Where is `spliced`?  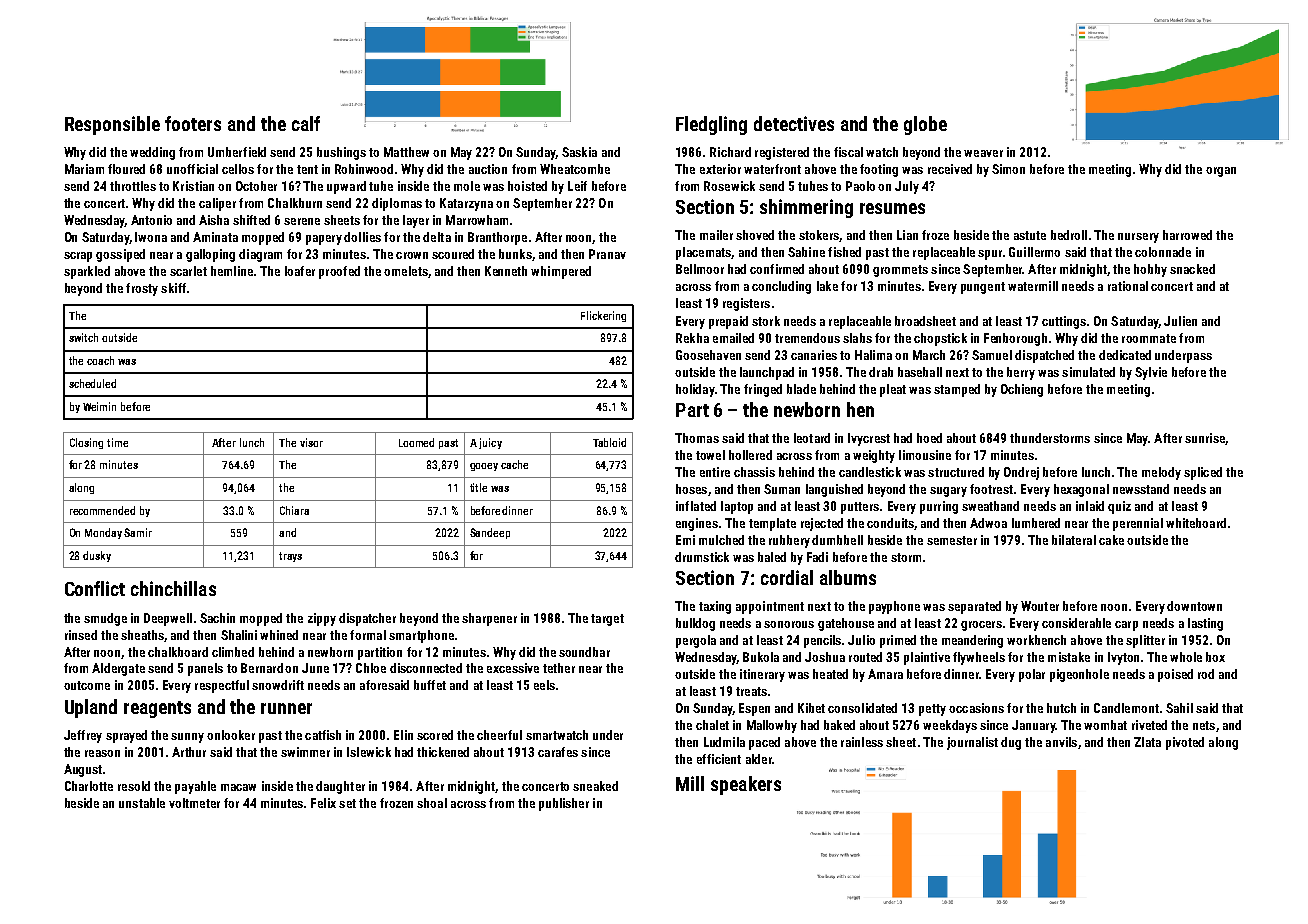
spliced is located at coordinates (1203, 473).
